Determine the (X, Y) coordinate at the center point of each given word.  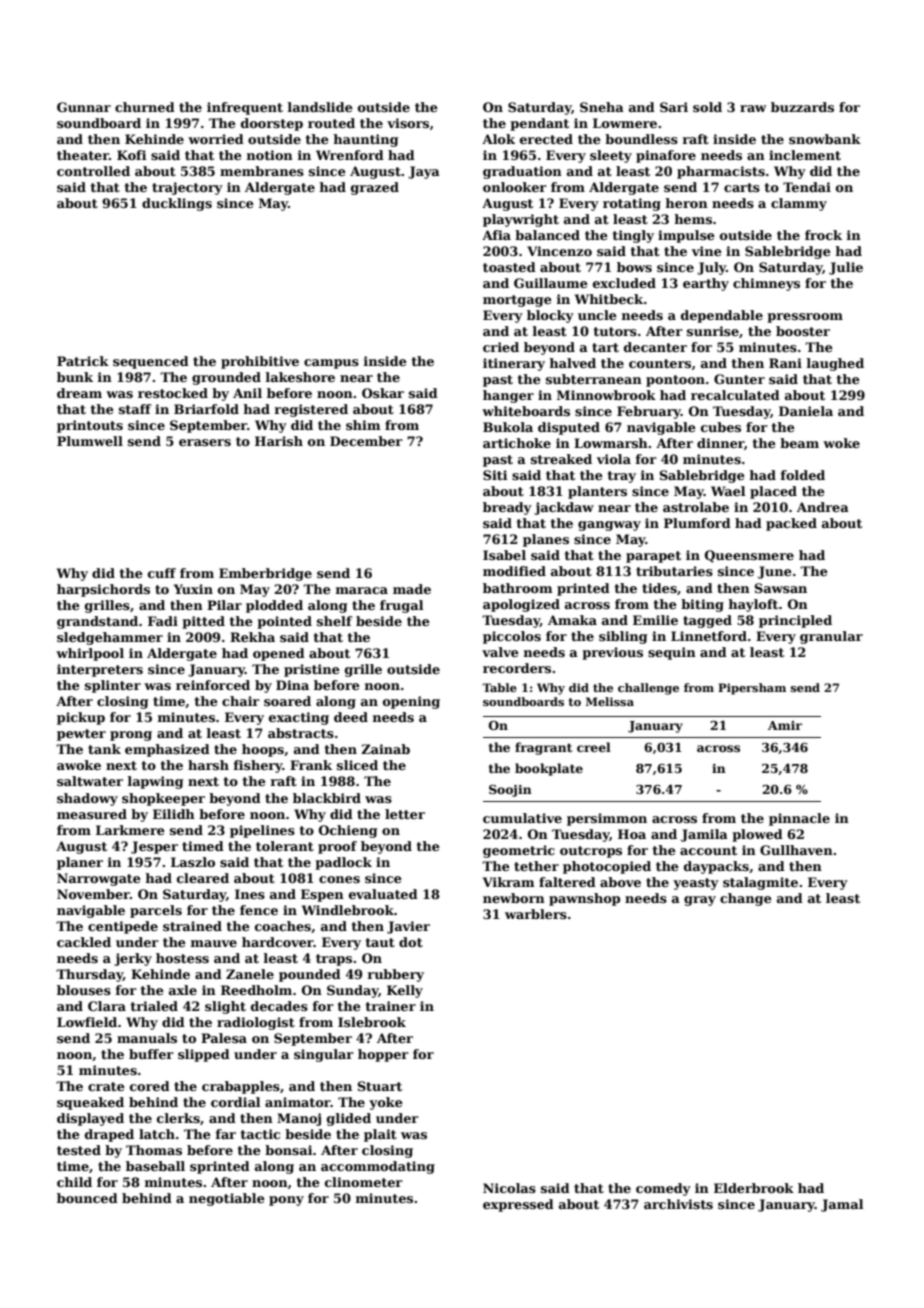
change (746, 899)
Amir (785, 725)
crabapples (241, 1087)
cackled (84, 942)
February (649, 412)
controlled (93, 171)
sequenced (151, 362)
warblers (536, 914)
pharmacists (721, 172)
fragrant (543, 748)
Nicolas (509, 1188)
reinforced (213, 685)
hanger (508, 396)
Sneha (602, 107)
